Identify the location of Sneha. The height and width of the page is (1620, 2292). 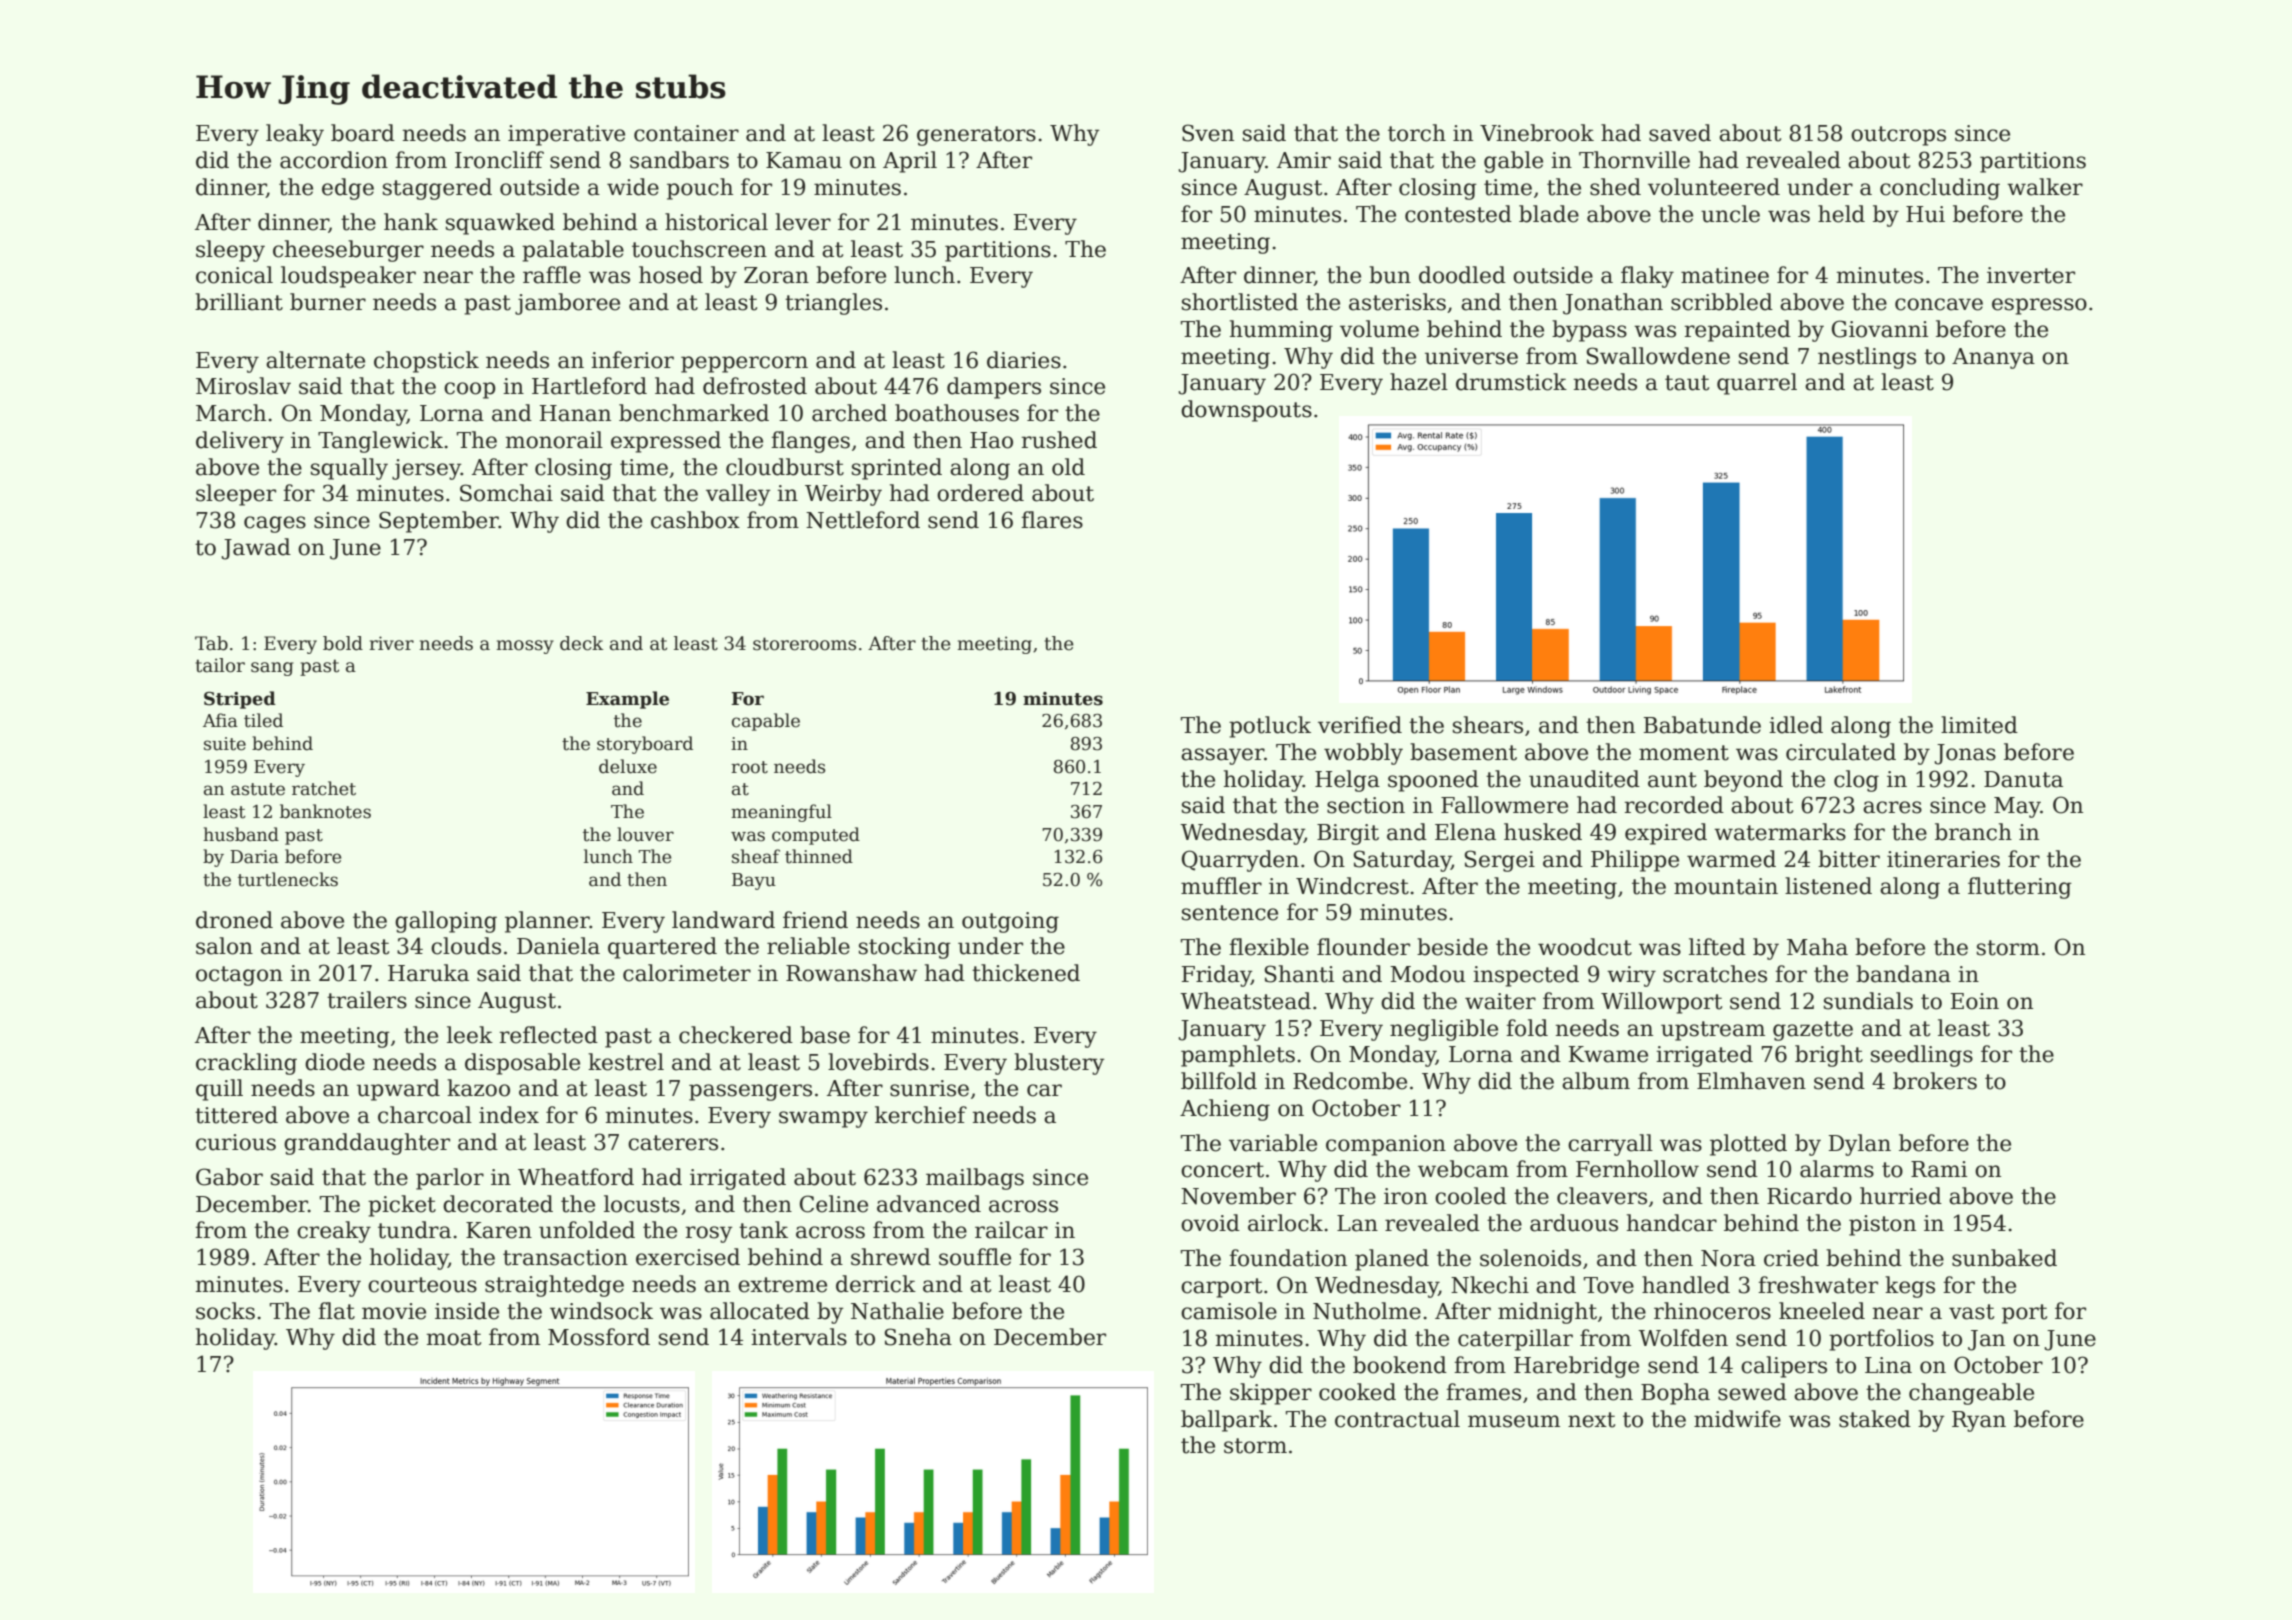
(918, 1337).
